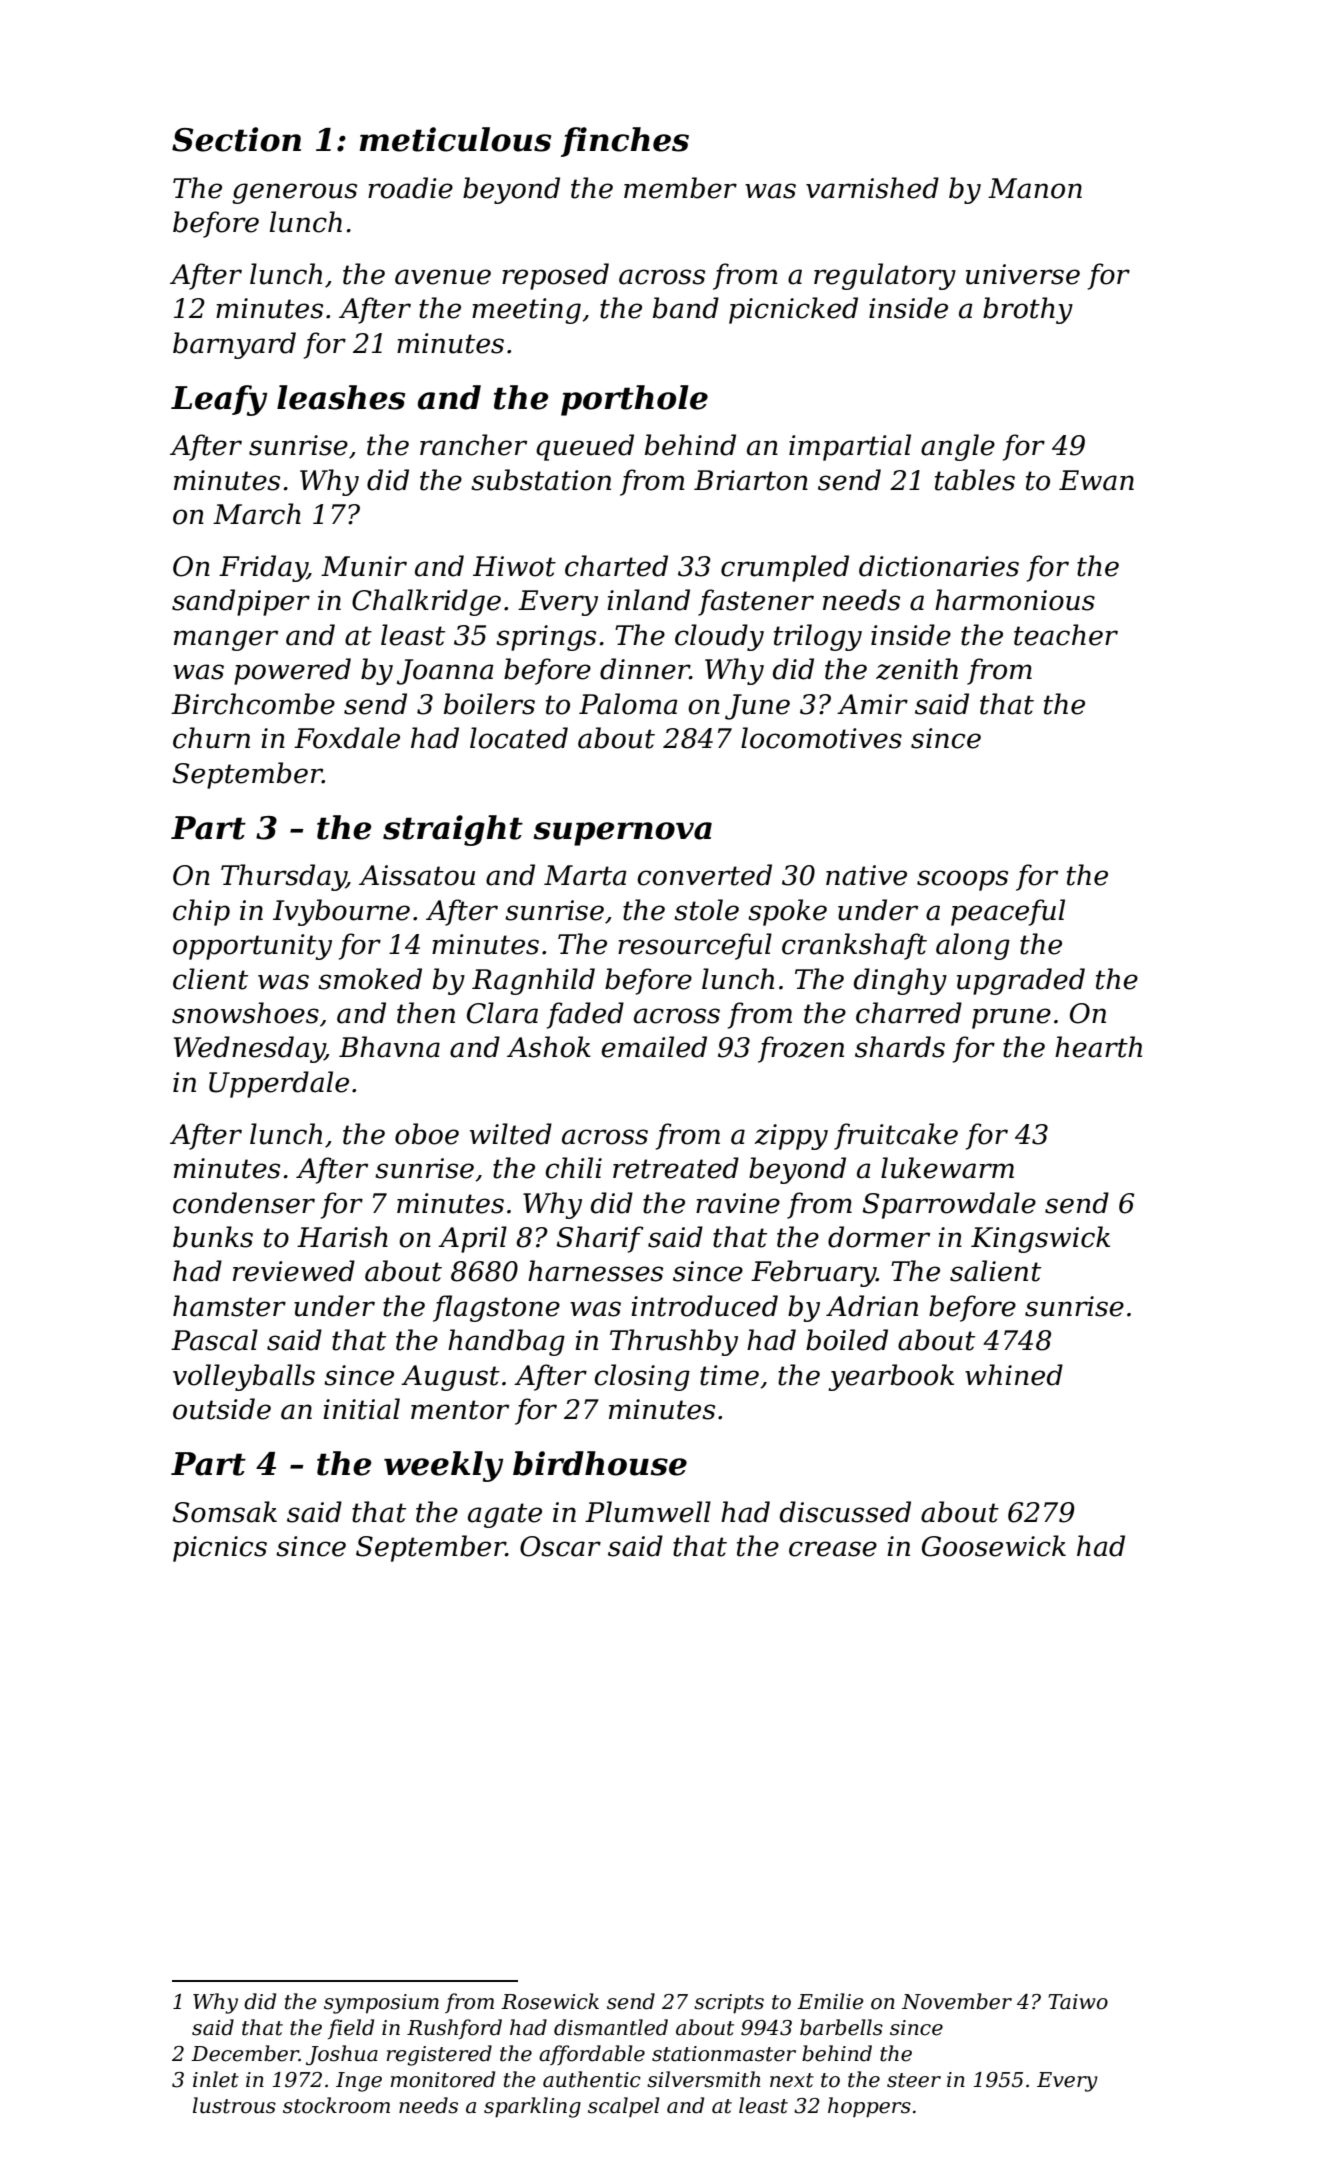  I want to click on Taiwo, so click(1078, 2002).
